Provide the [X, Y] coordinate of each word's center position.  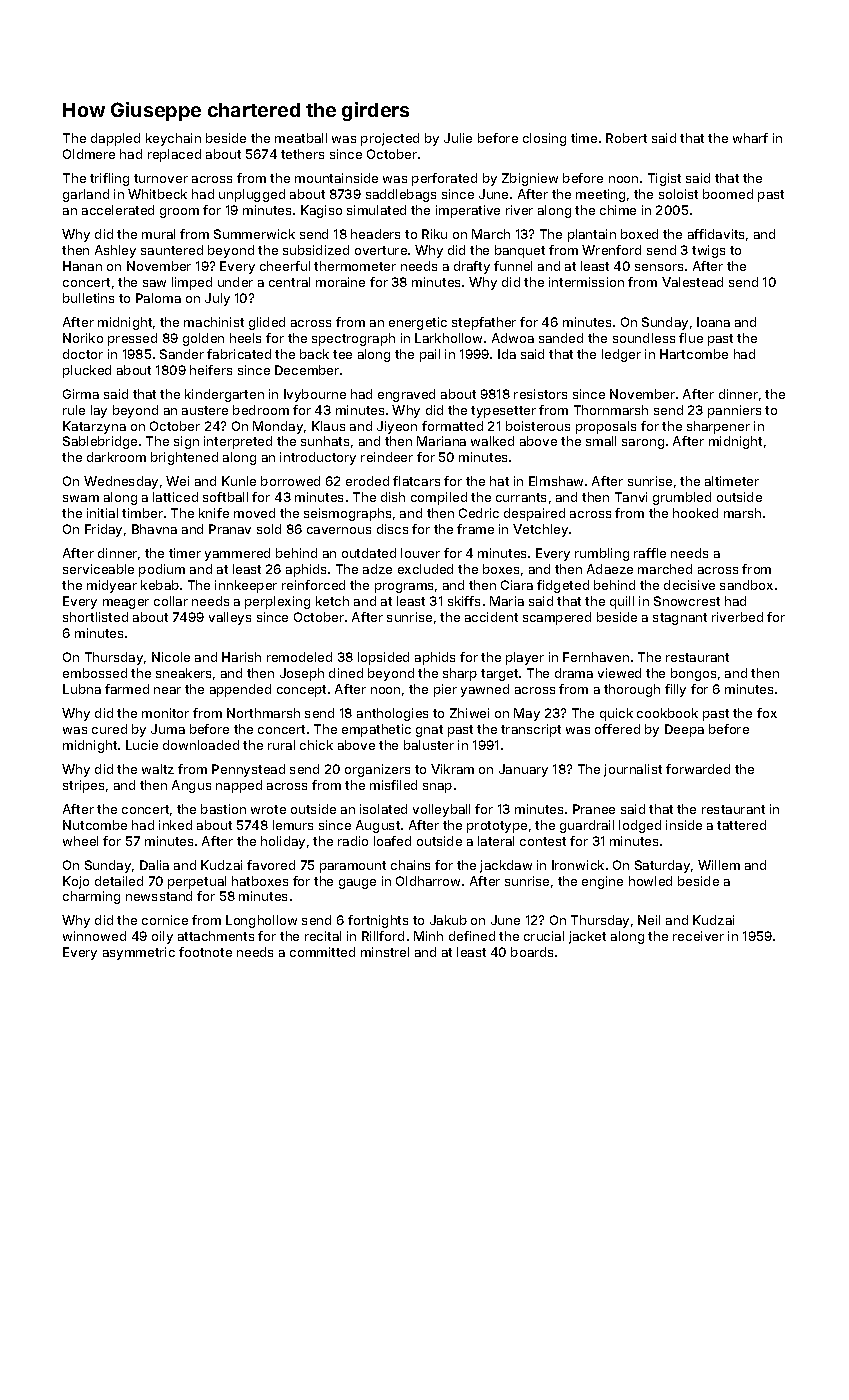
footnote [205, 952]
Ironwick [578, 865]
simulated [376, 210]
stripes [83, 786]
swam [81, 498]
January [523, 770]
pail [430, 355]
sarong [643, 444]
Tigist [664, 179]
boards [532, 952]
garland [86, 195]
